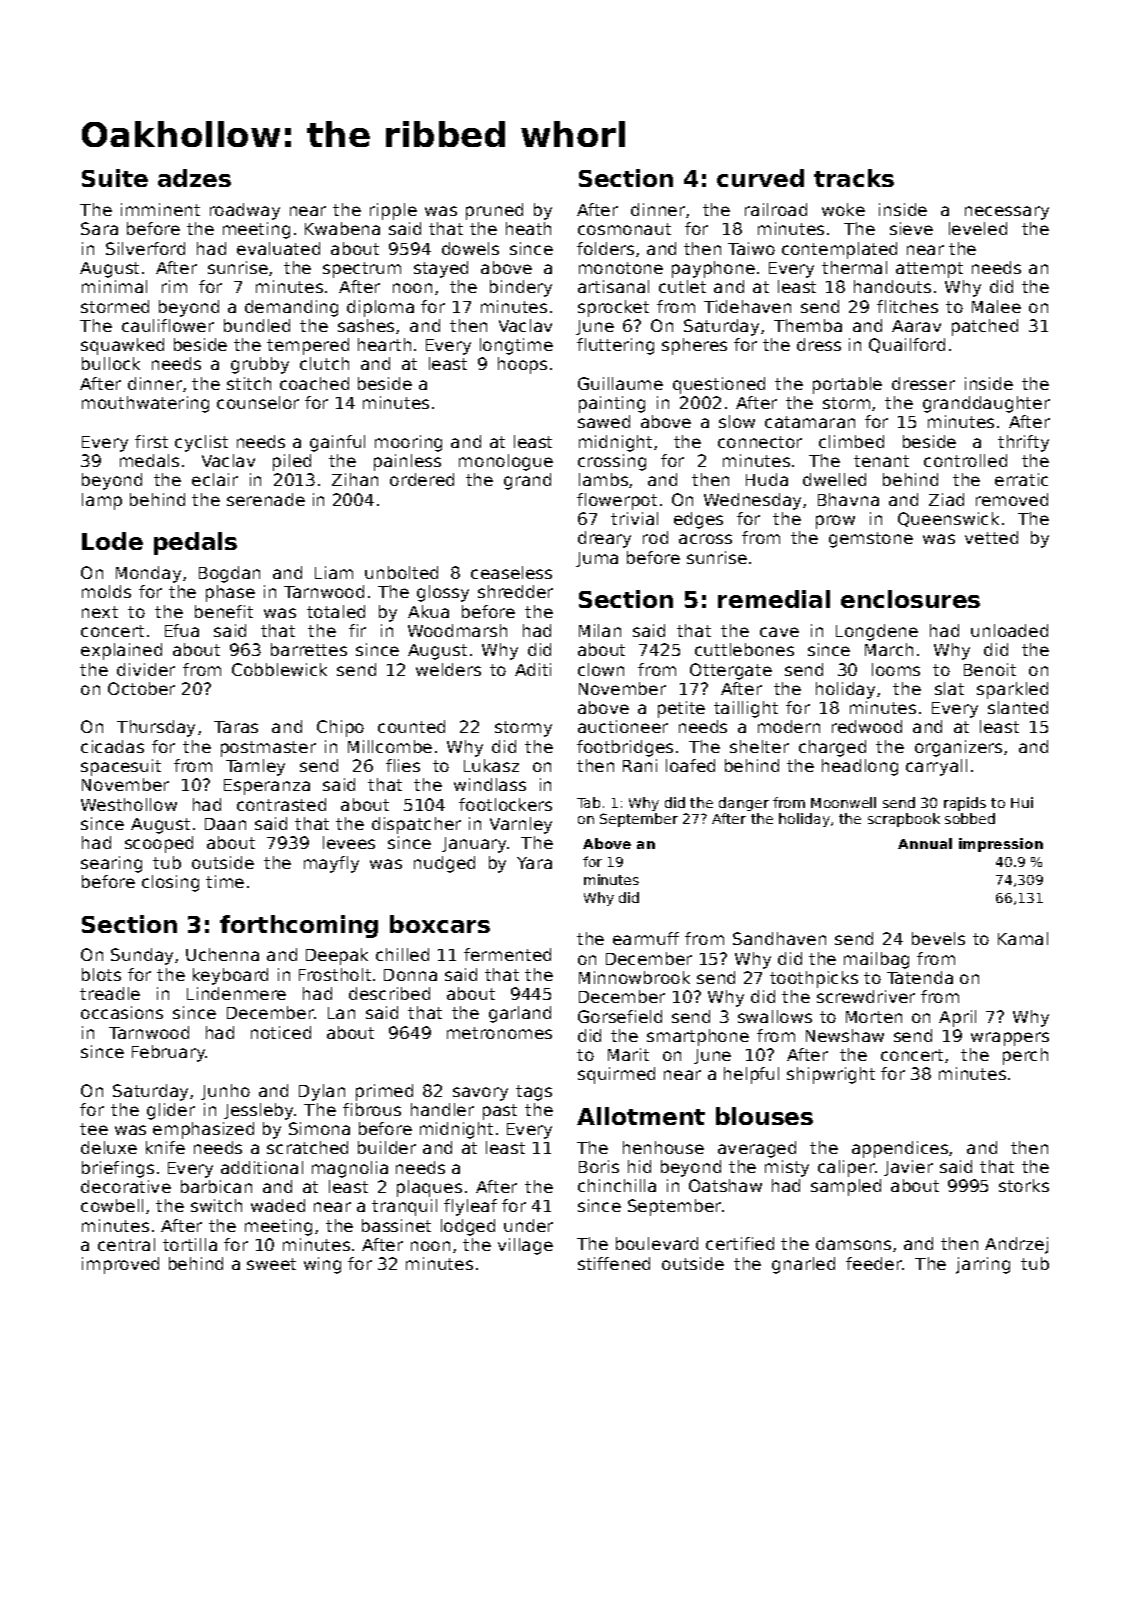 The width and height of the screenshot is (1131, 1599). I want to click on slanted, so click(1018, 707).
